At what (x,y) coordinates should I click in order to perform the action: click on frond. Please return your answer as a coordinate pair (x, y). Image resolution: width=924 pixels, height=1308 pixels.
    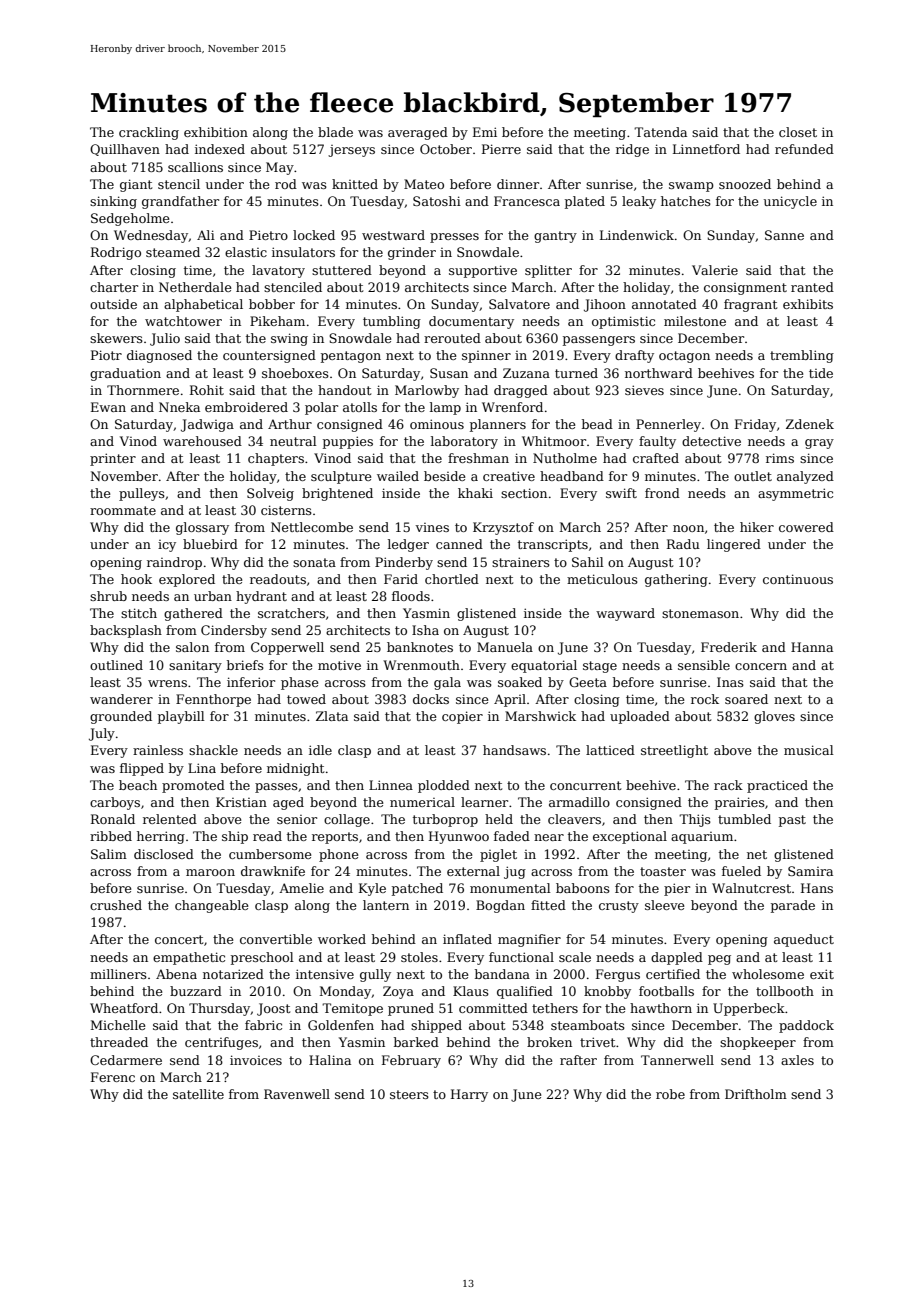
    Looking at the image, I should click on (662, 493).
